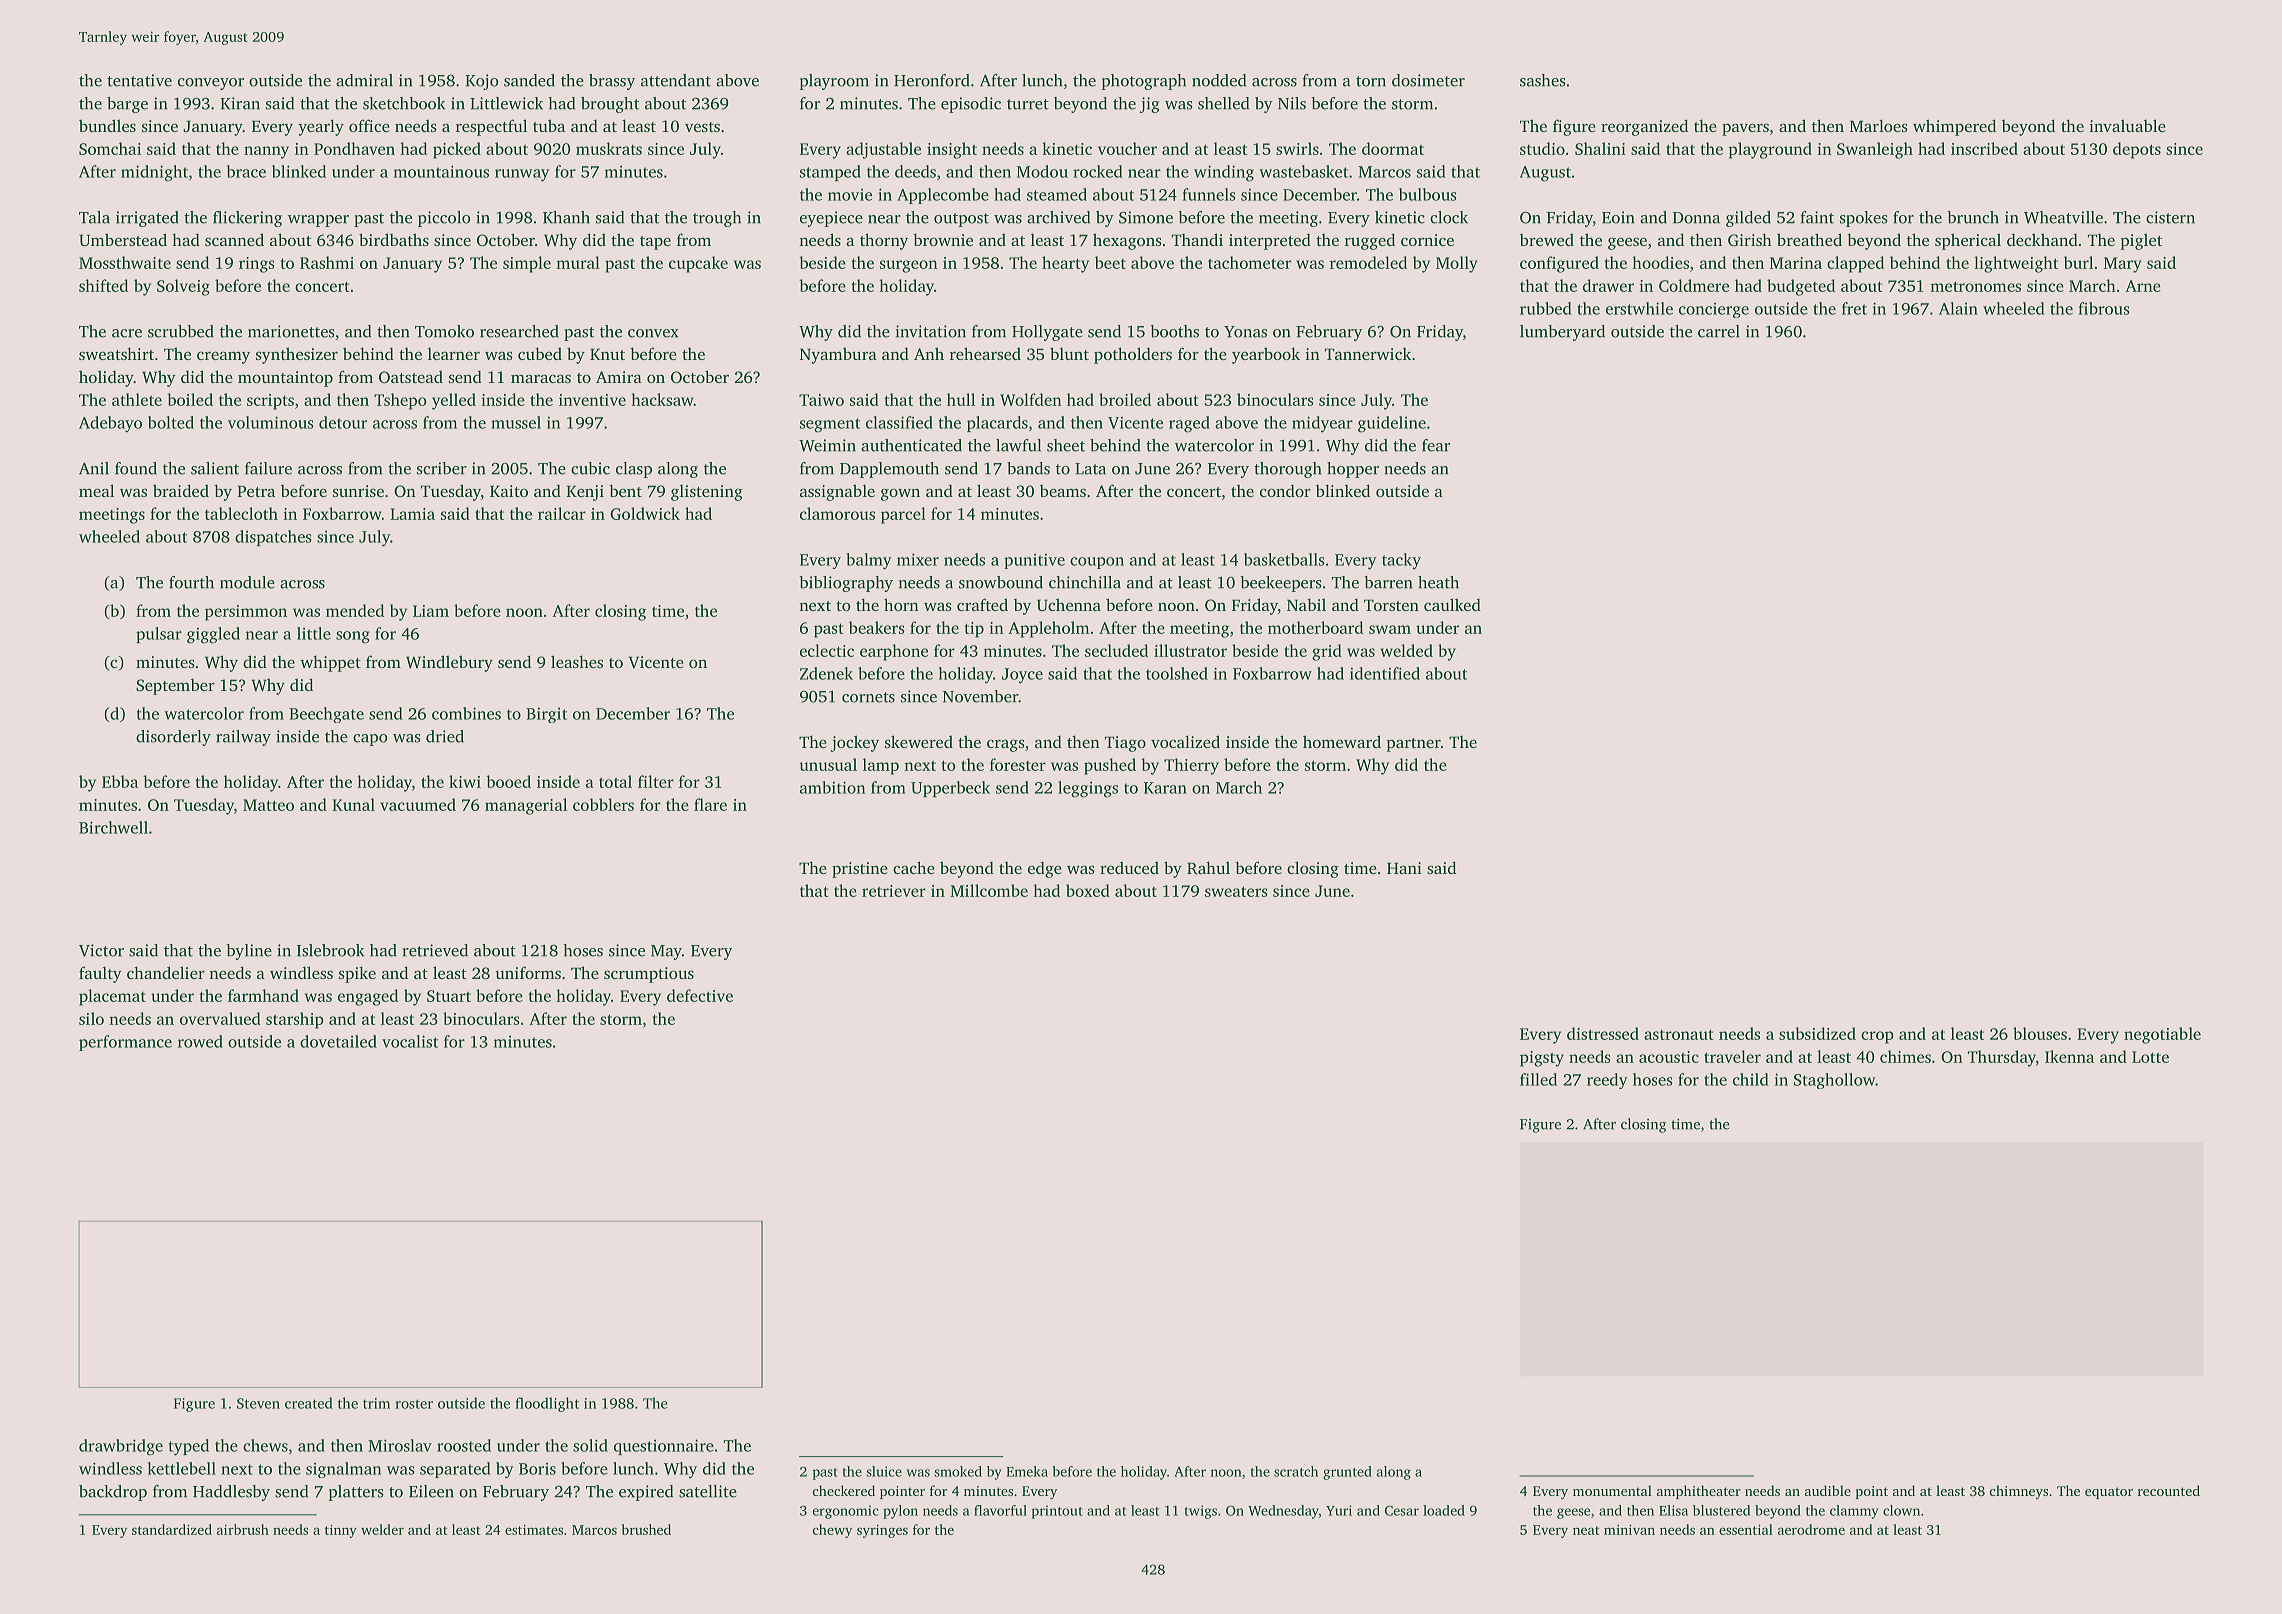 The height and width of the screenshot is (1614, 2282). What do you see at coordinates (330, 950) in the screenshot?
I see `Islebrook` at bounding box center [330, 950].
